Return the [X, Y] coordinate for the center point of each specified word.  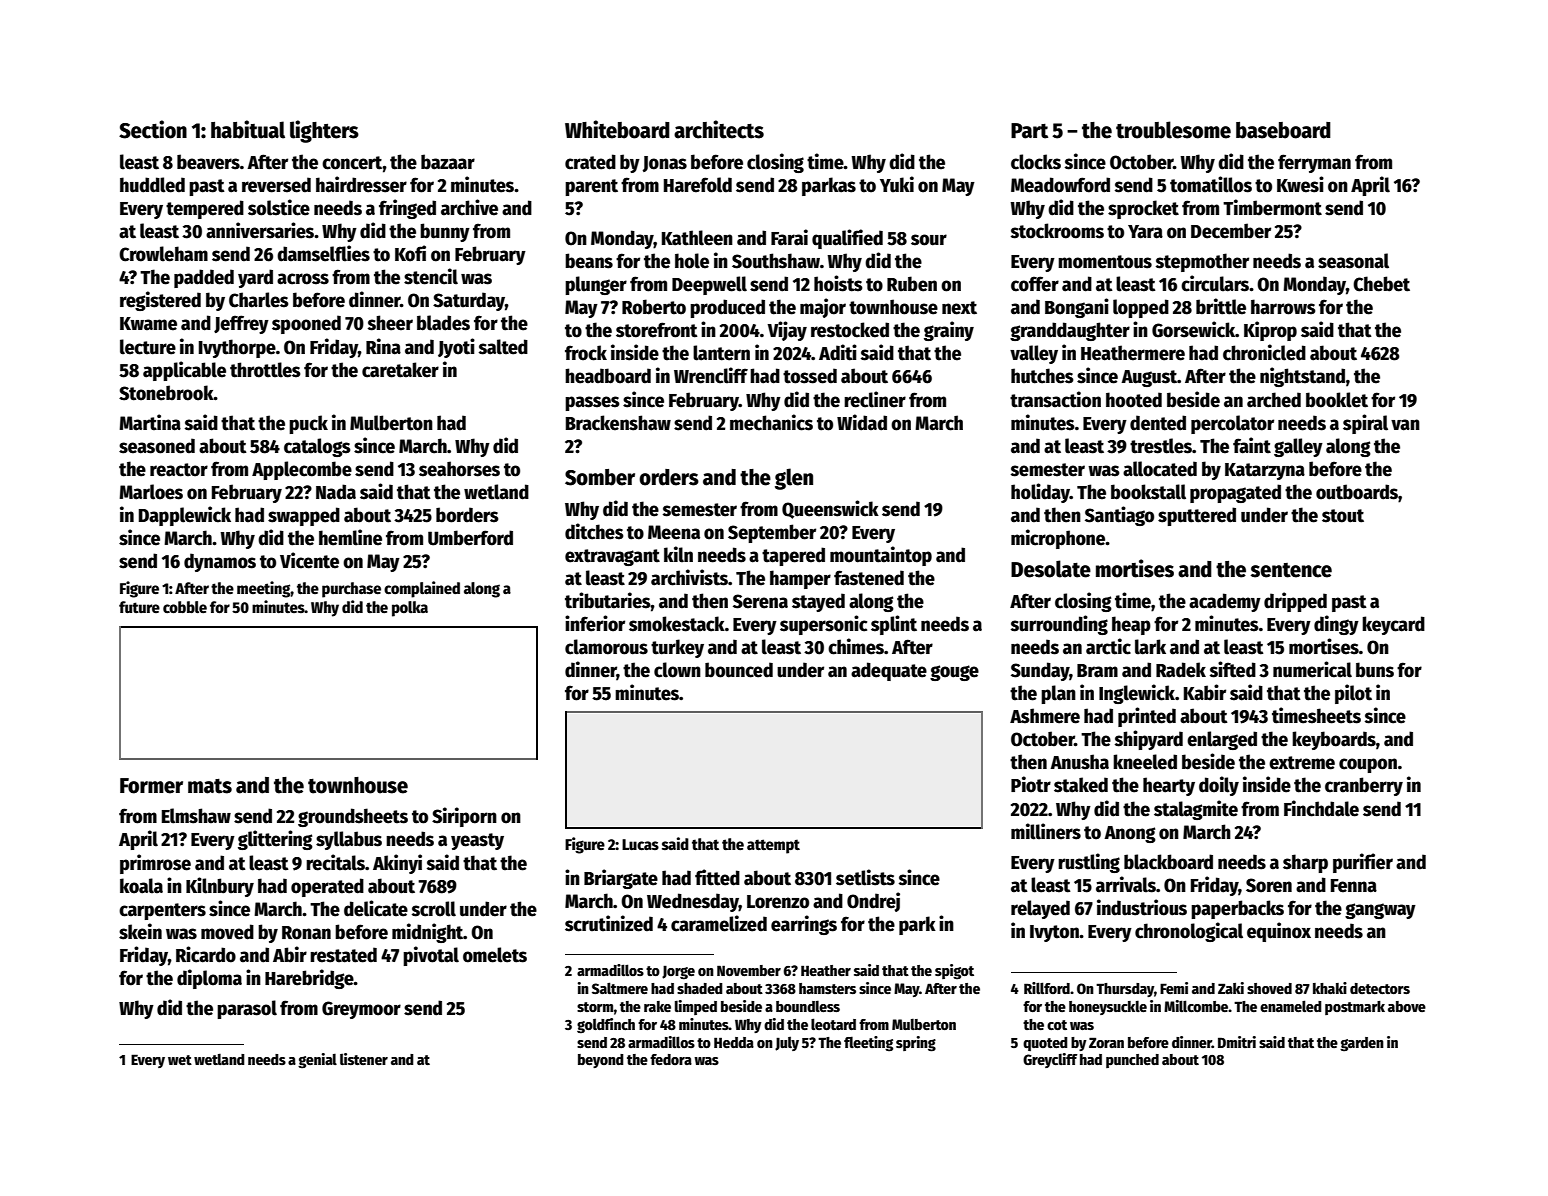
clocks [1036, 162]
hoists [838, 283]
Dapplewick [185, 516]
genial [317, 1061]
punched [1132, 1061]
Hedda [734, 1042]
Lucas [640, 845]
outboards [1357, 492]
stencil [431, 276]
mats [210, 786]
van [1405, 425]
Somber [600, 477]
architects [719, 129]
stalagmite [1196, 810]
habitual [248, 129]
